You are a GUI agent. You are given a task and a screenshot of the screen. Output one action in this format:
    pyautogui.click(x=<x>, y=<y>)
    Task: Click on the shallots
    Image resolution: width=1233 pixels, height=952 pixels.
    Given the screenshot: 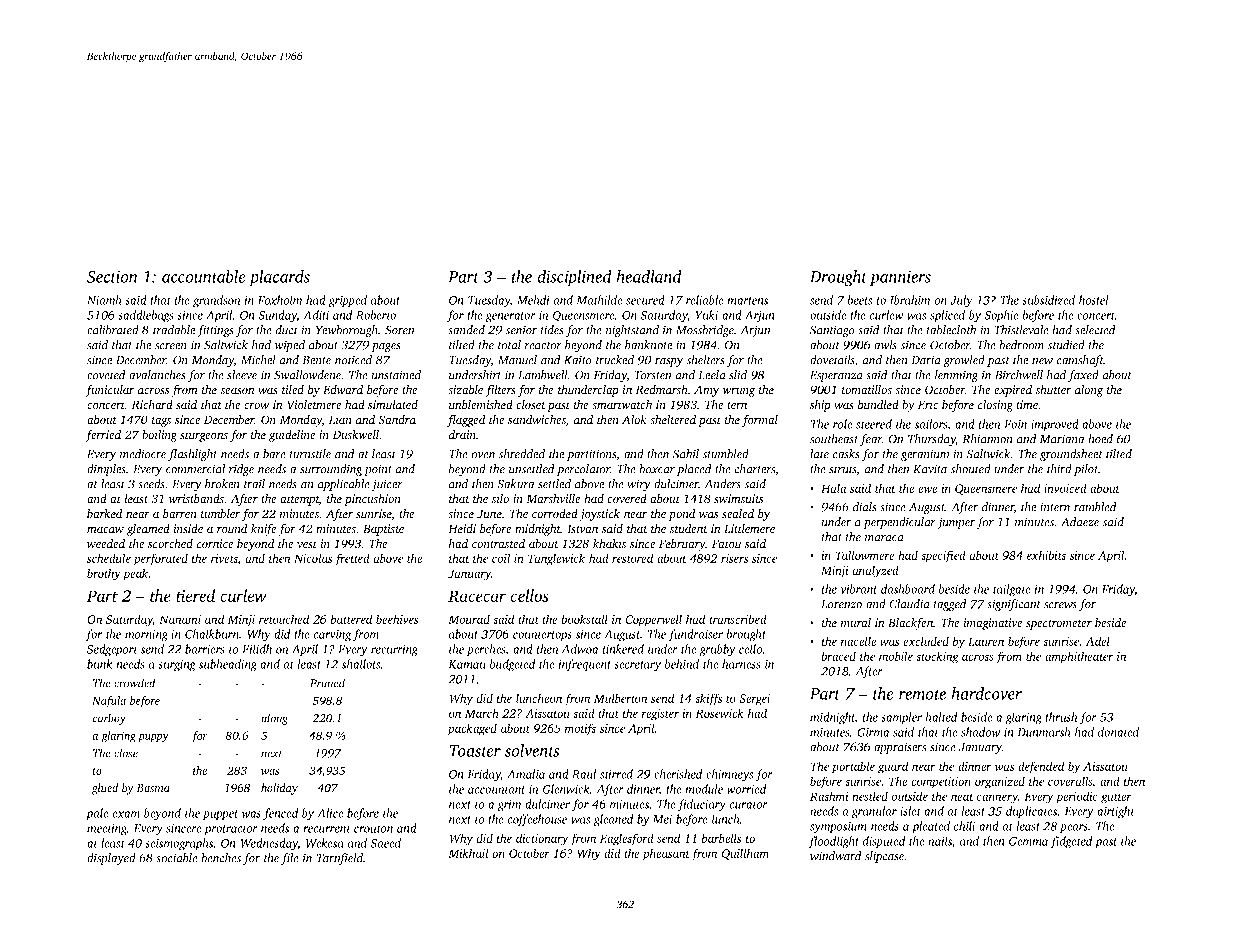 What is the action you would take?
    pyautogui.click(x=360, y=664)
